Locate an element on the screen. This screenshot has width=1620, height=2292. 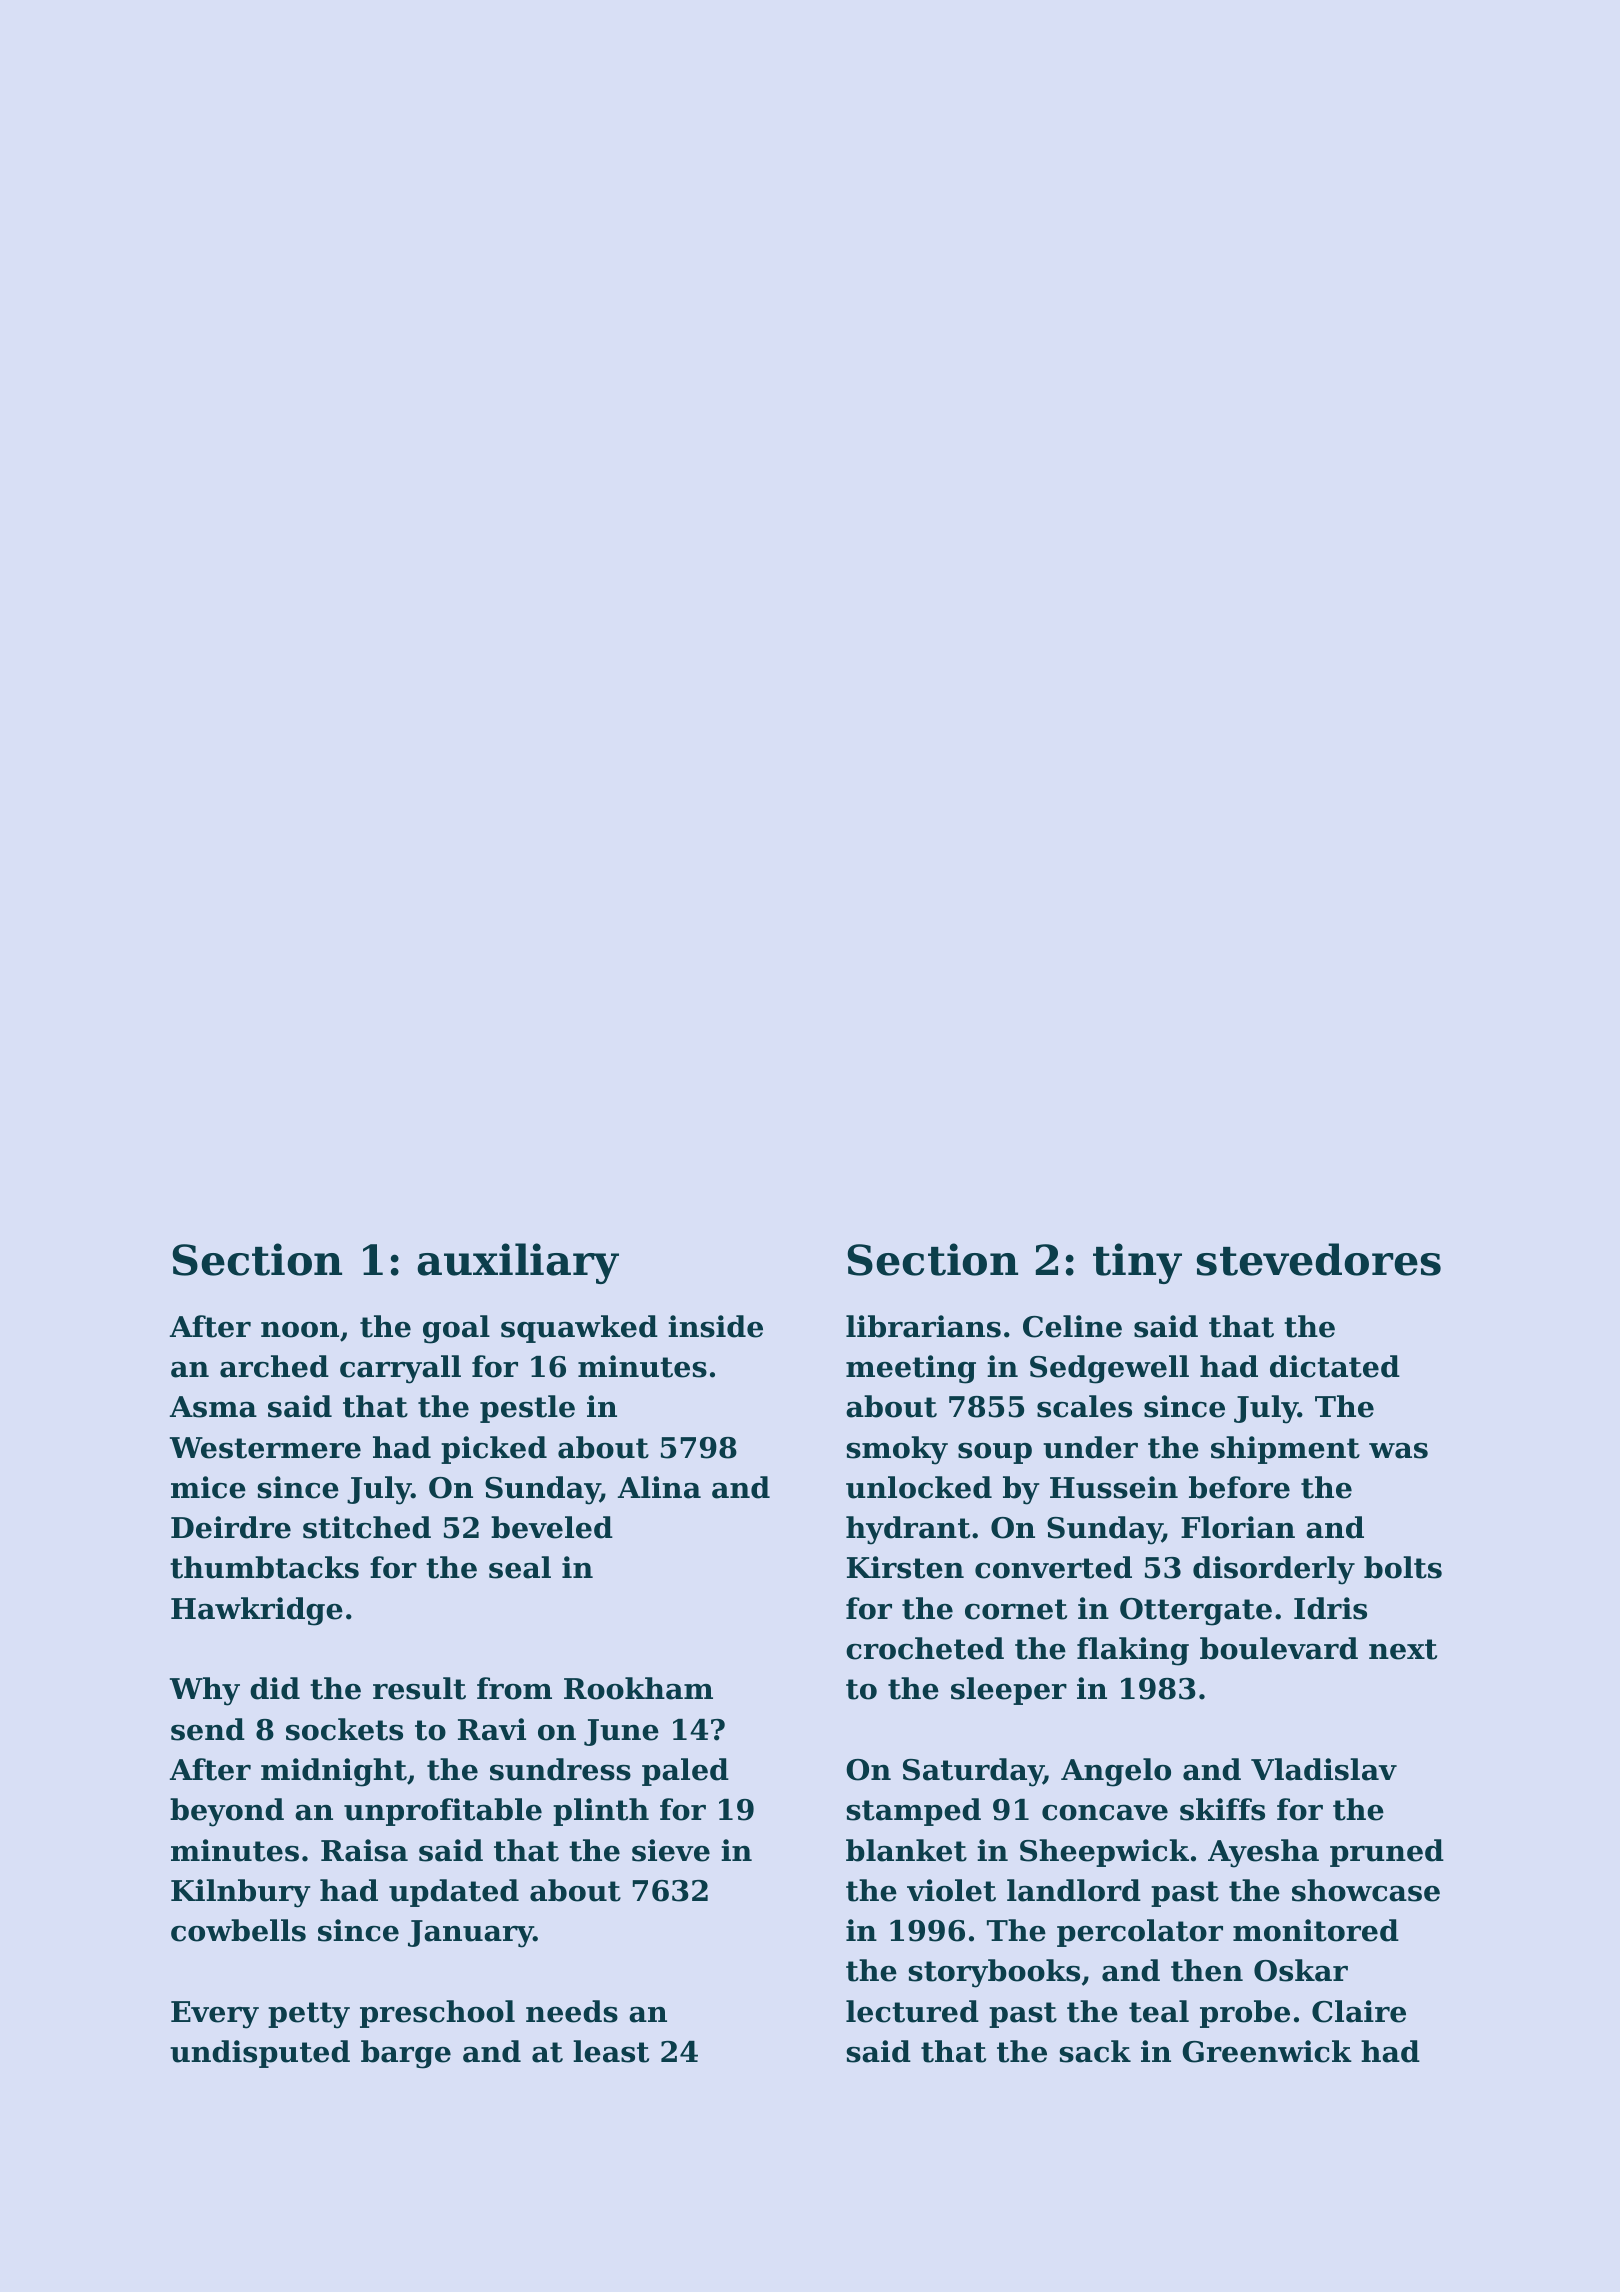
Kilnbury is located at coordinates (241, 1893).
